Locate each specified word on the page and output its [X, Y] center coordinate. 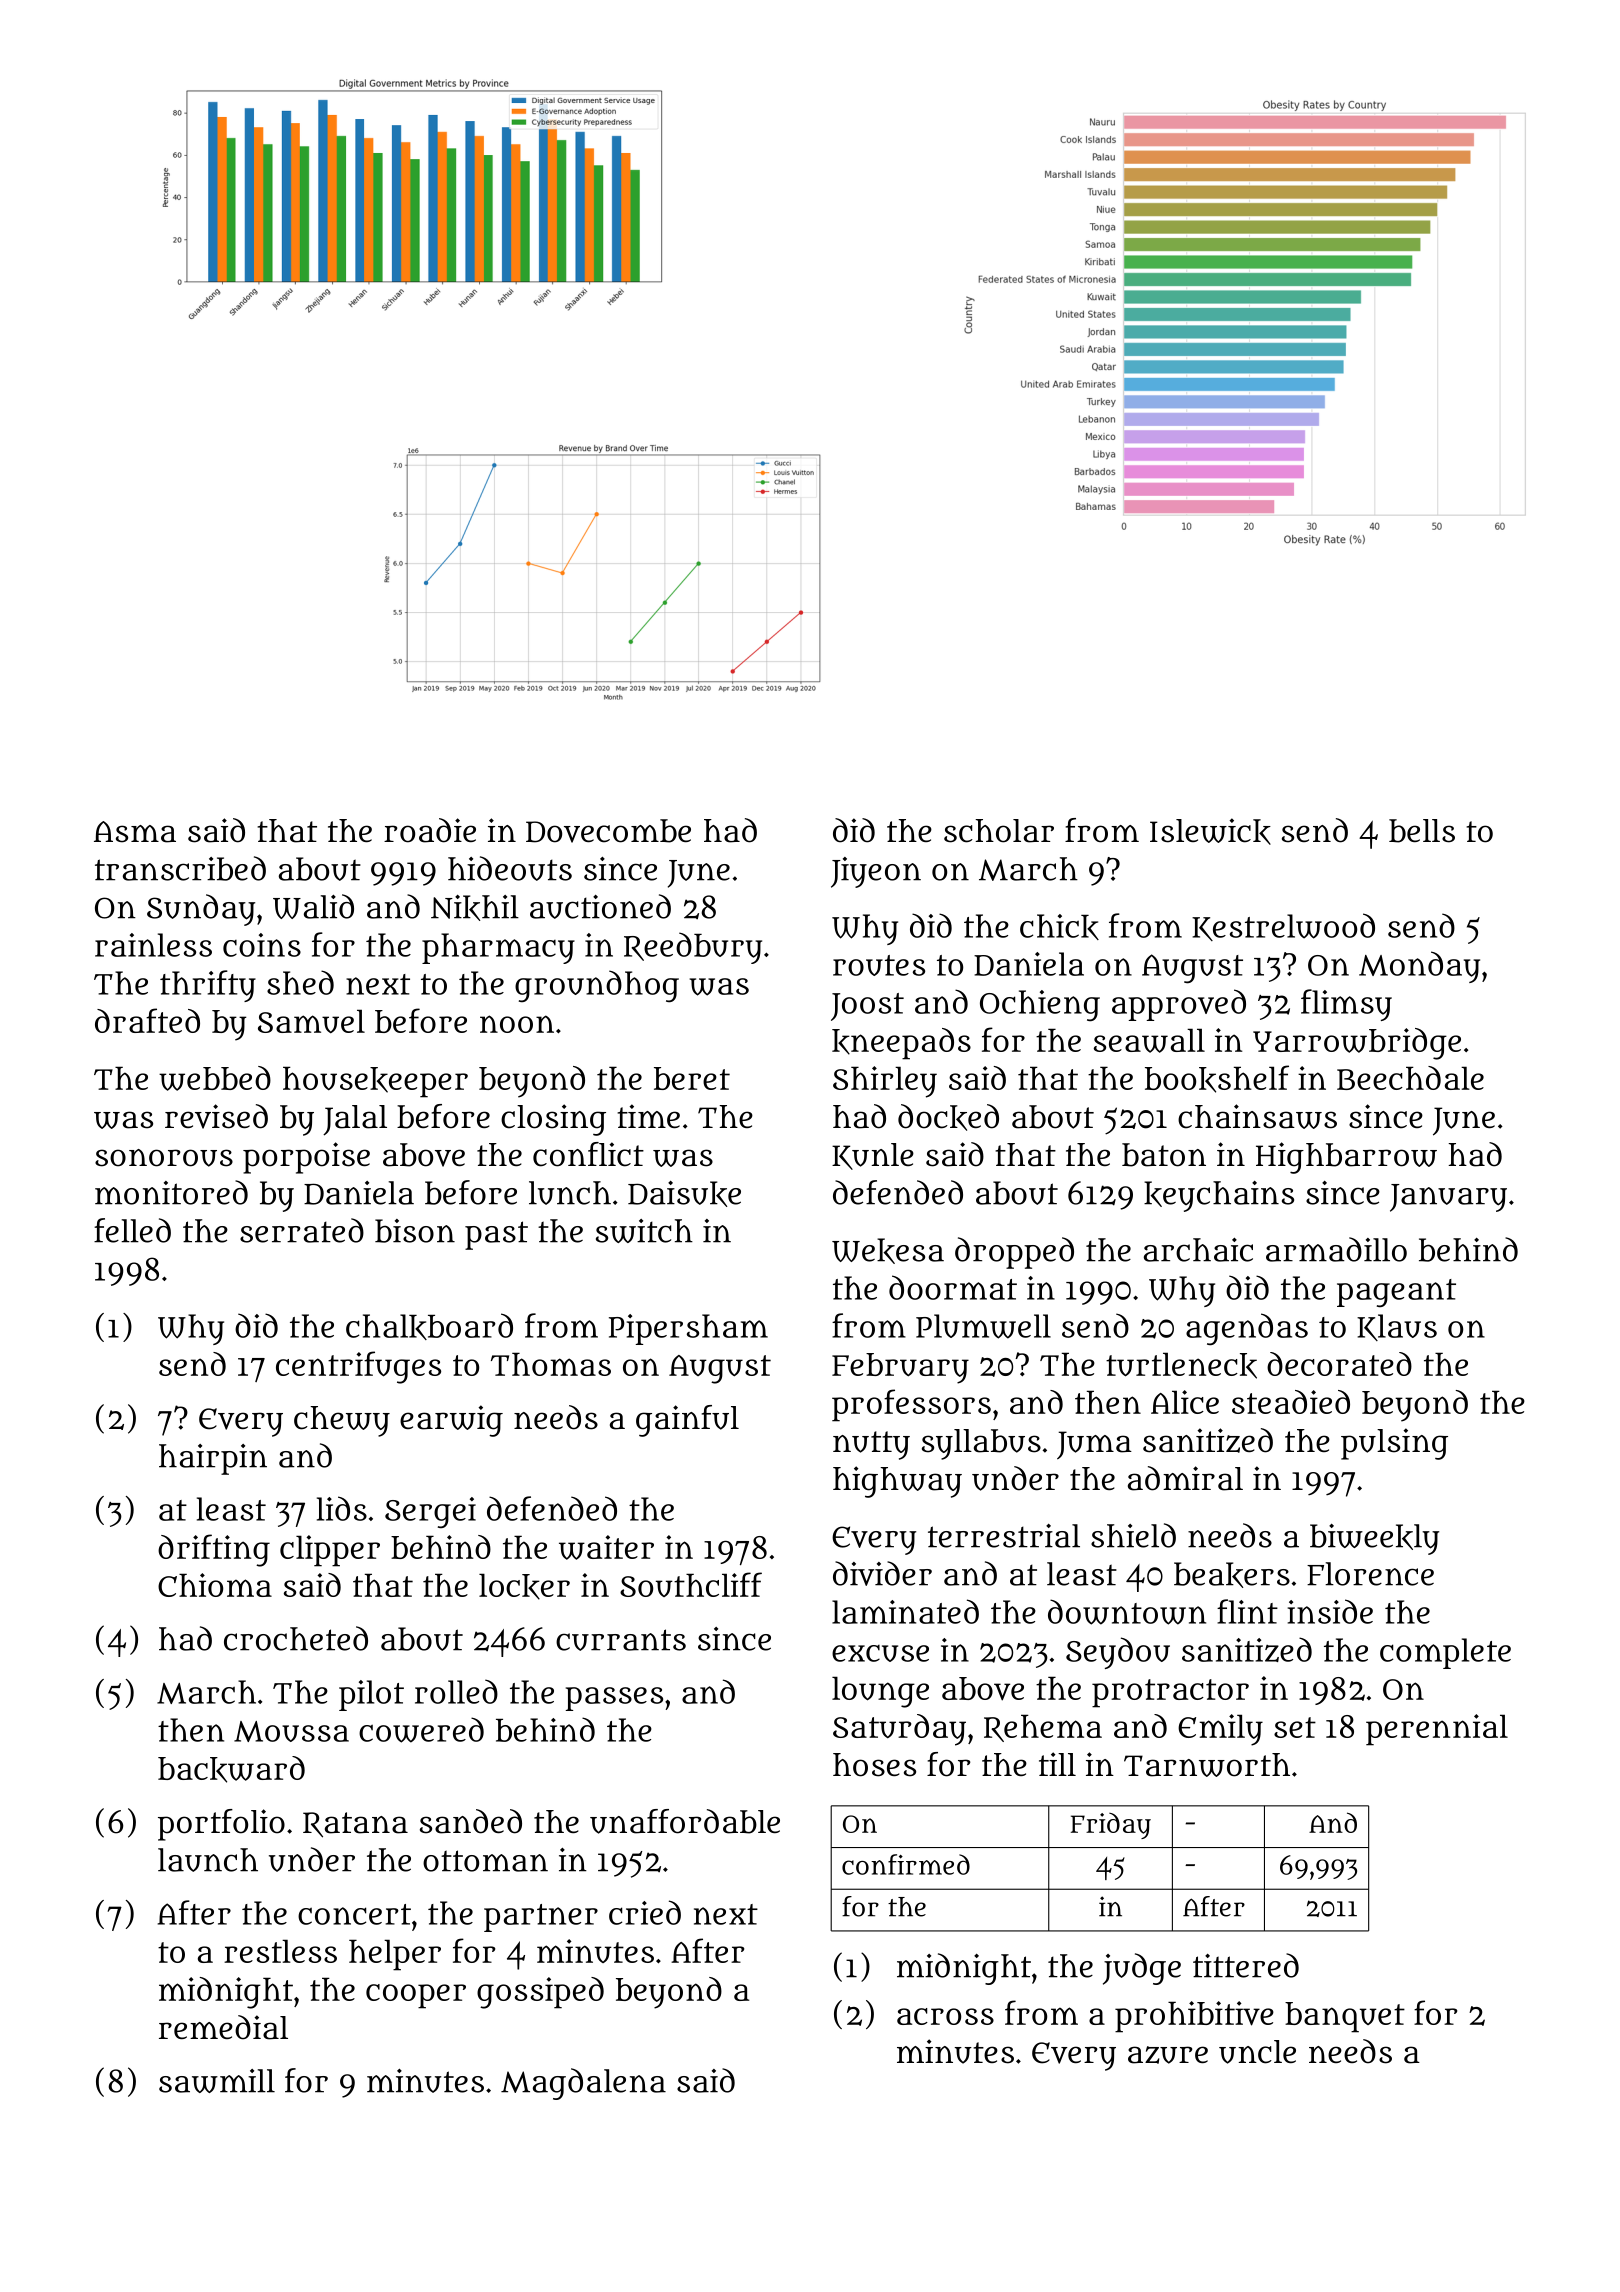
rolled [456, 1691]
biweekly [1374, 1539]
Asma [135, 832]
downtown [1127, 1612]
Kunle [873, 1156]
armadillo [1336, 1249]
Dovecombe [608, 831]
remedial [223, 2027]
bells [1422, 831]
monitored [171, 1192]
